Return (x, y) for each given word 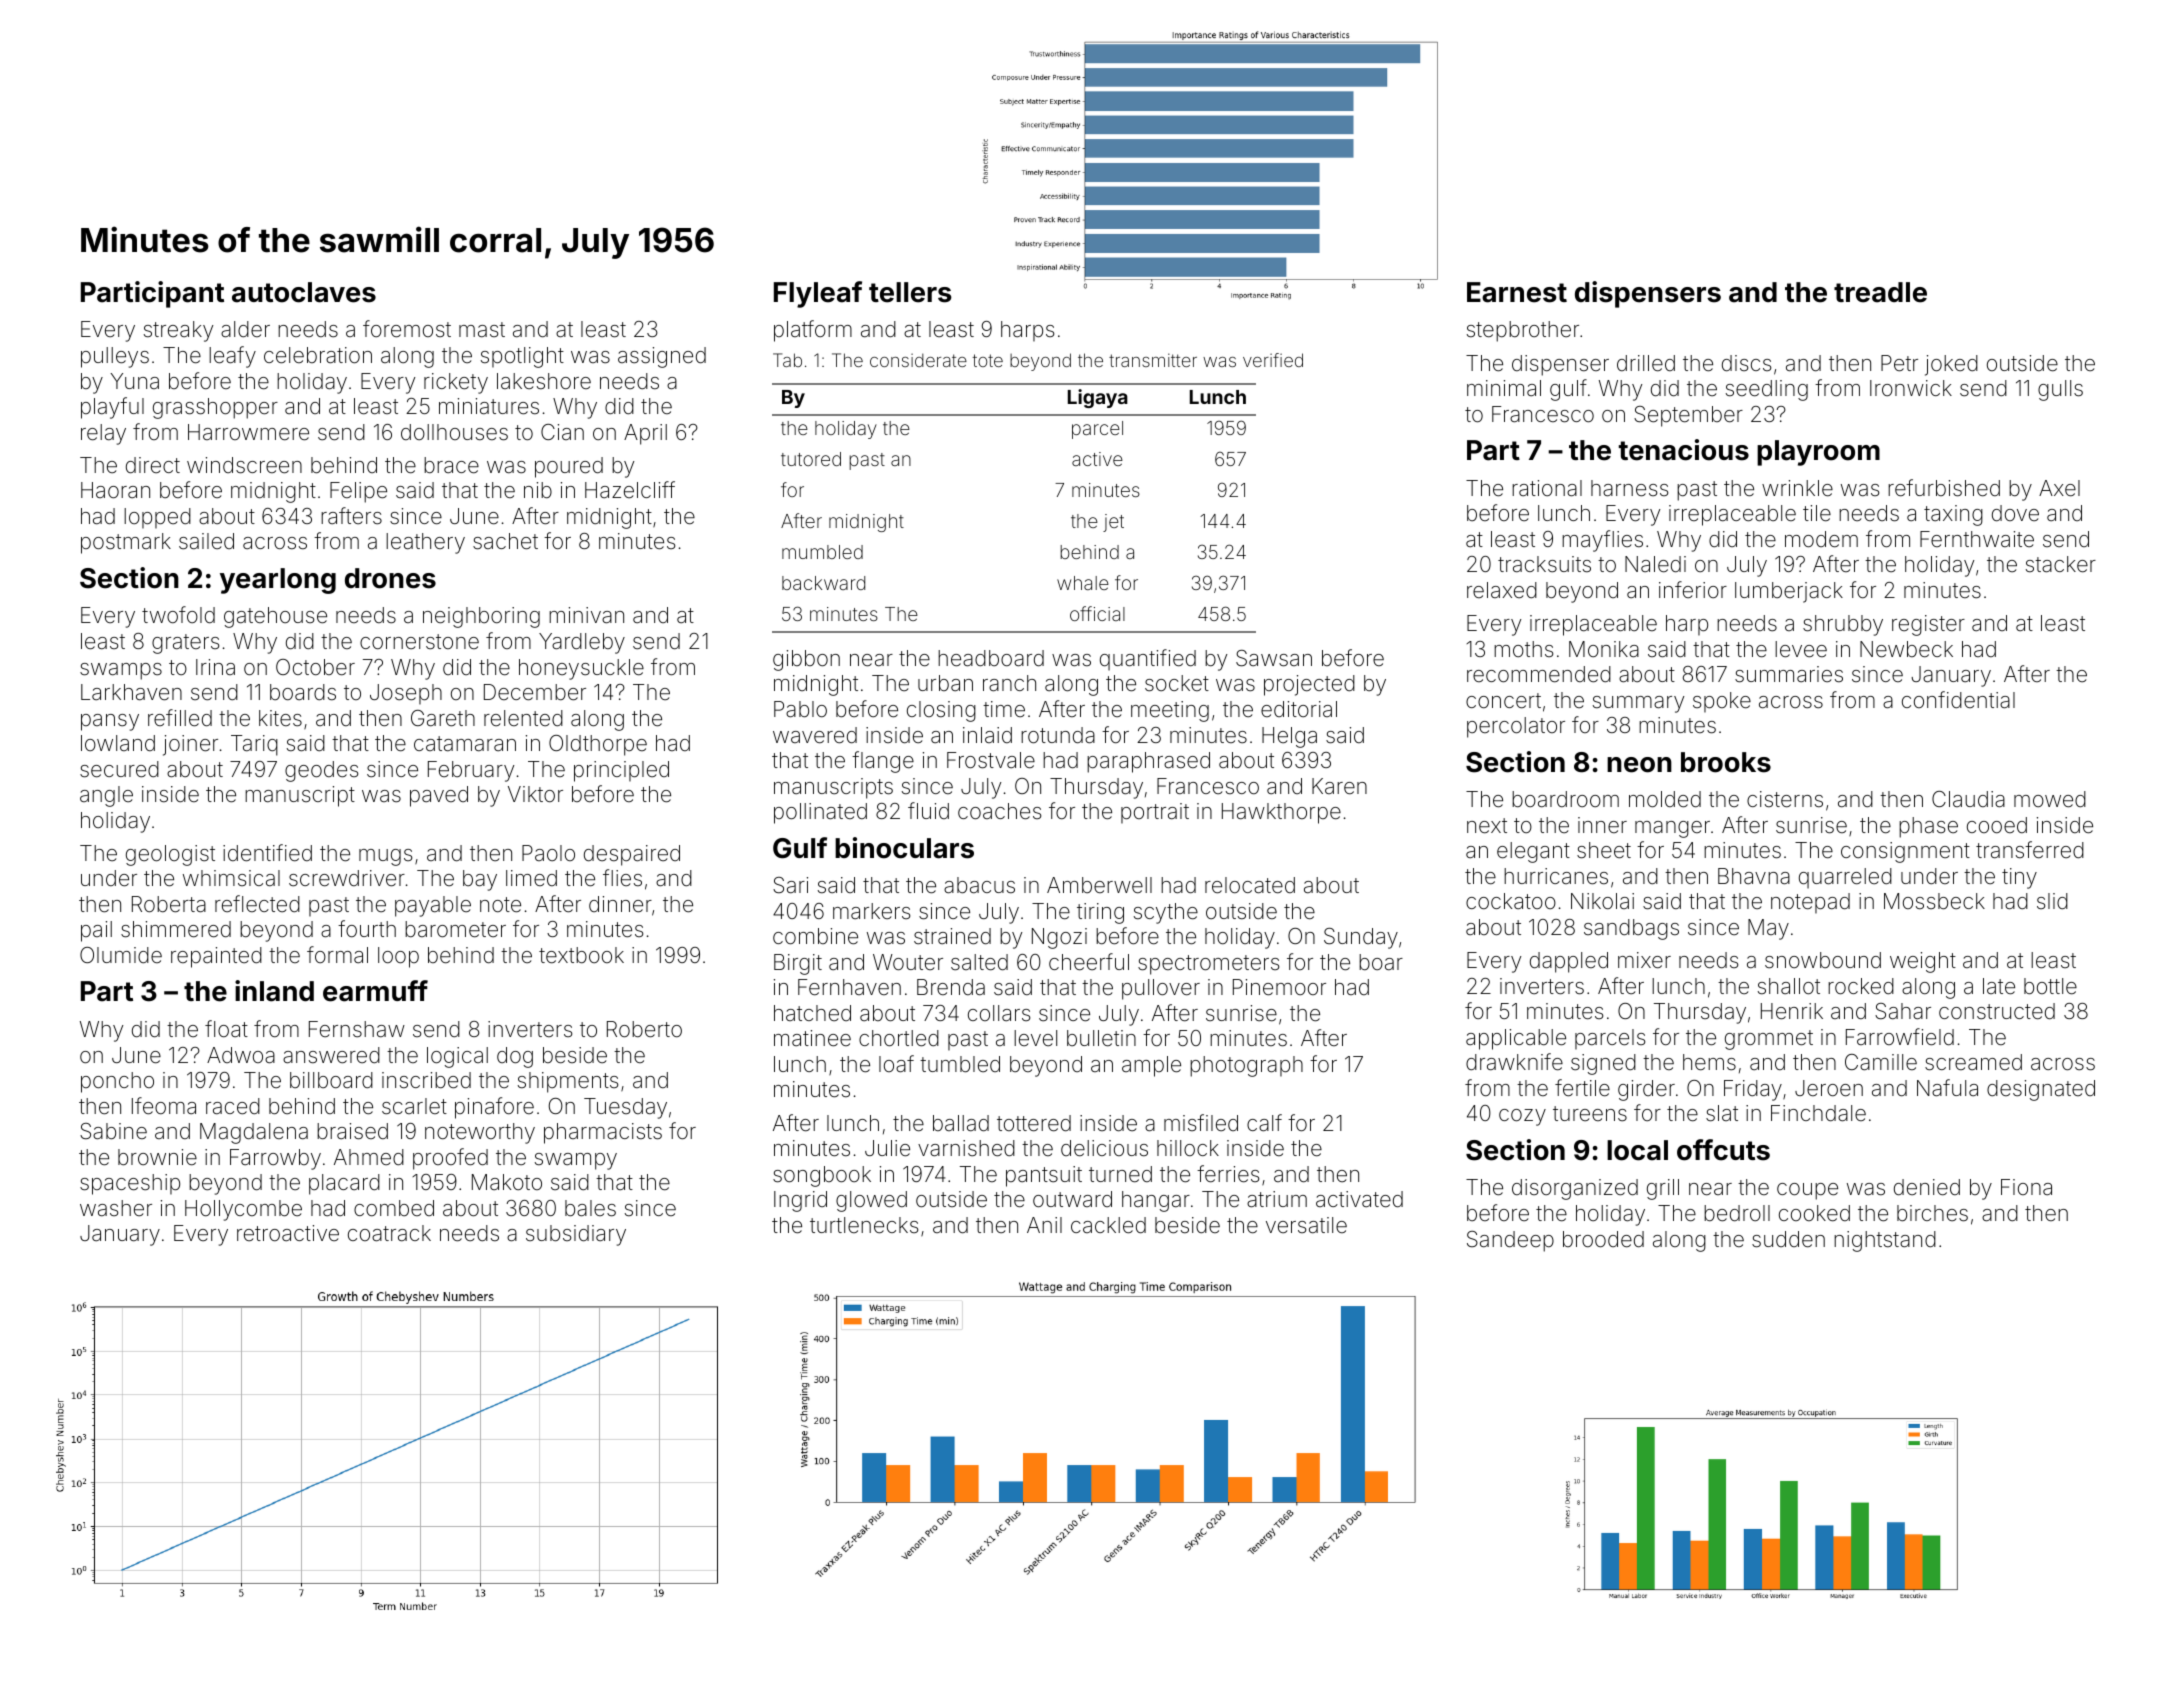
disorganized (1575, 1189)
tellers (910, 292)
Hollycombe (243, 1210)
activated (1359, 1199)
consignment (1905, 852)
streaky (178, 331)
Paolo (548, 853)
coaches (999, 811)
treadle (1880, 292)
